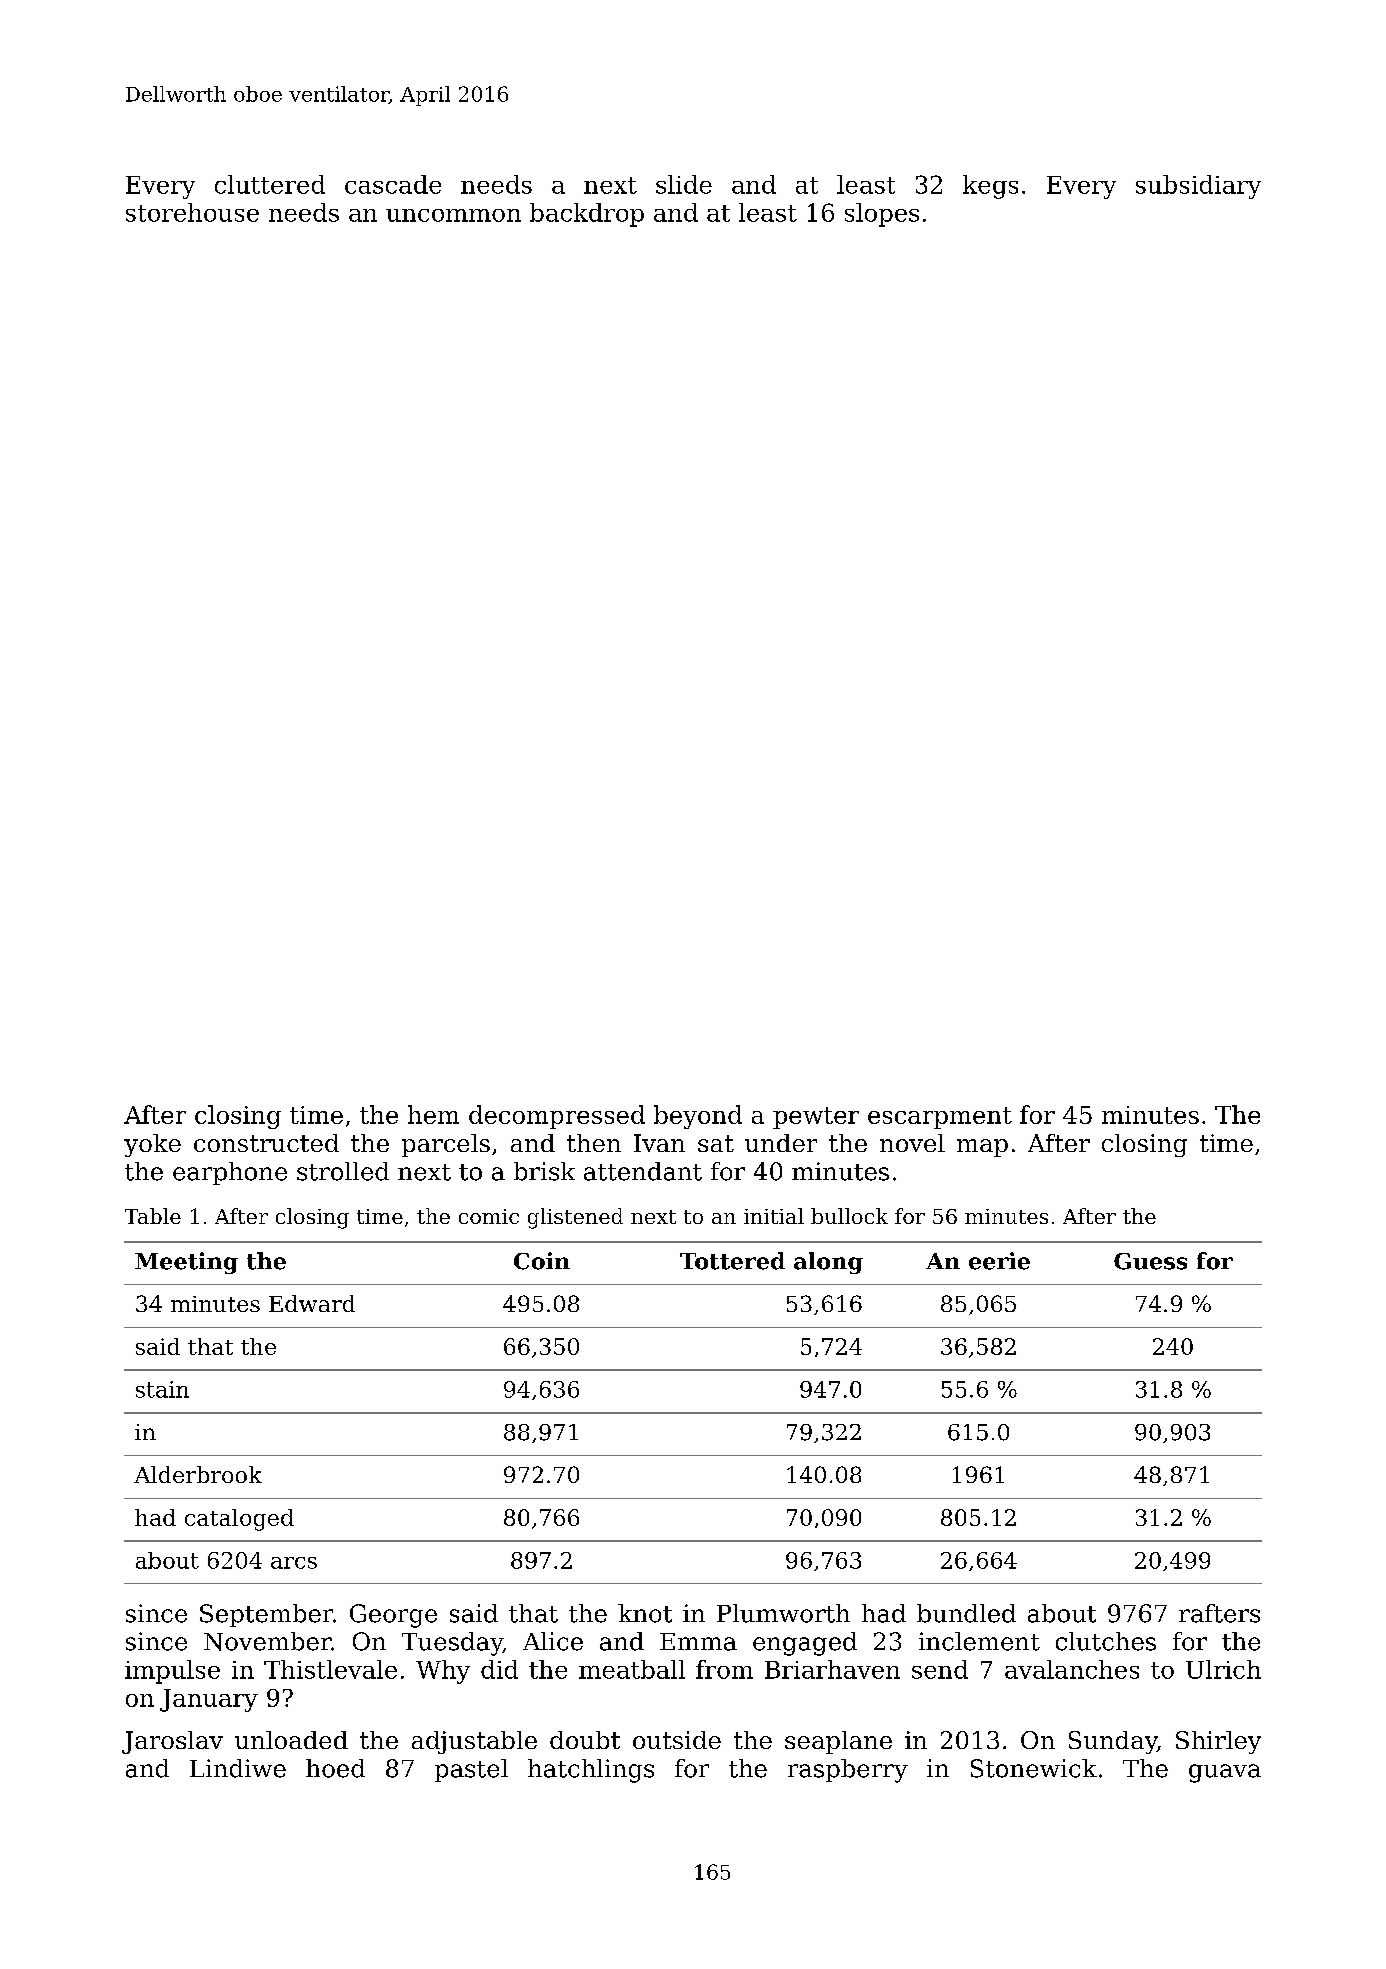 This screenshot has height=1969, width=1386. Describe the element at coordinates (542, 1261) in the screenshot. I see `Coin` at that location.
